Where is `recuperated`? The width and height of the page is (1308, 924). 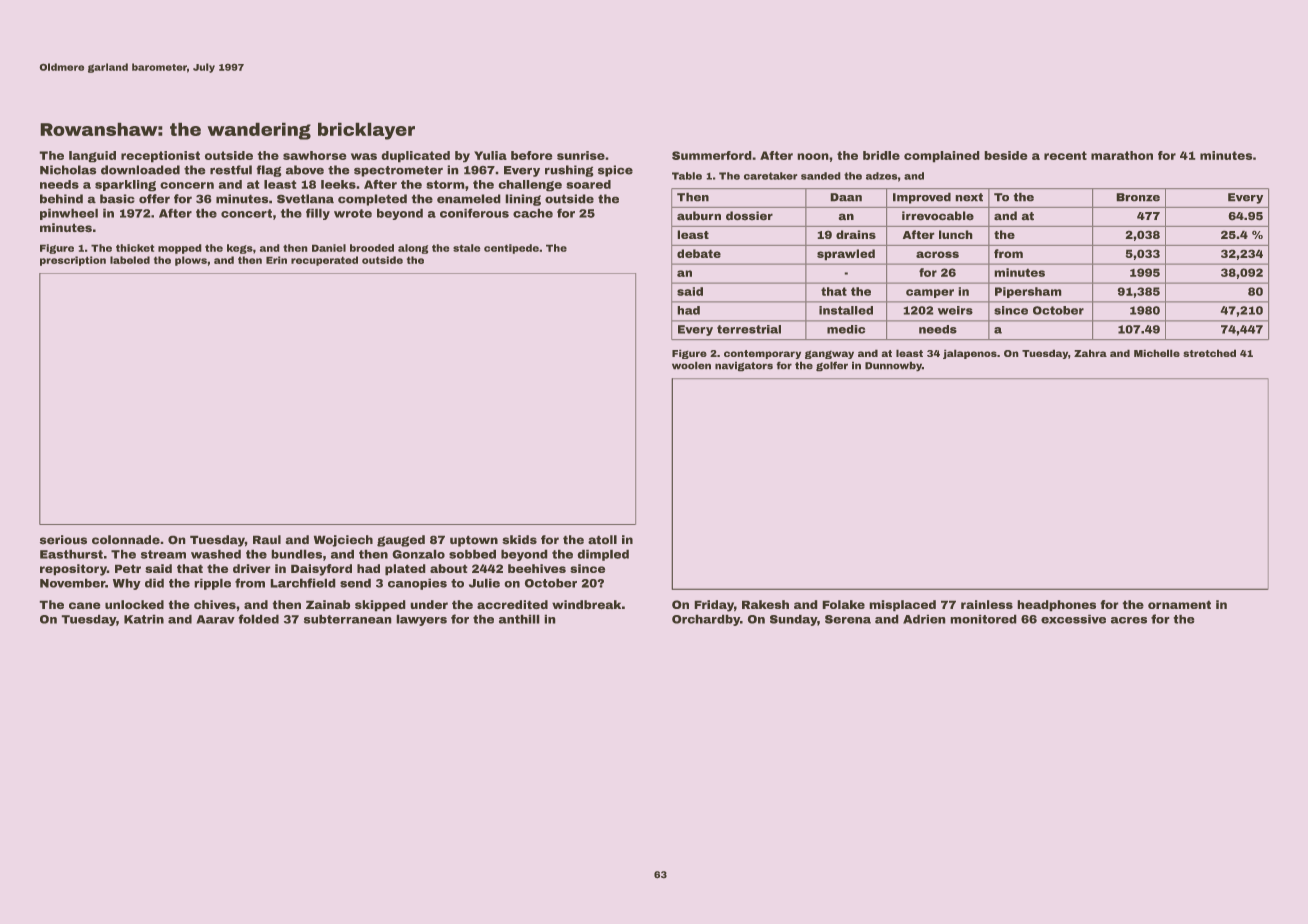 recuperated is located at coordinates (324, 261).
